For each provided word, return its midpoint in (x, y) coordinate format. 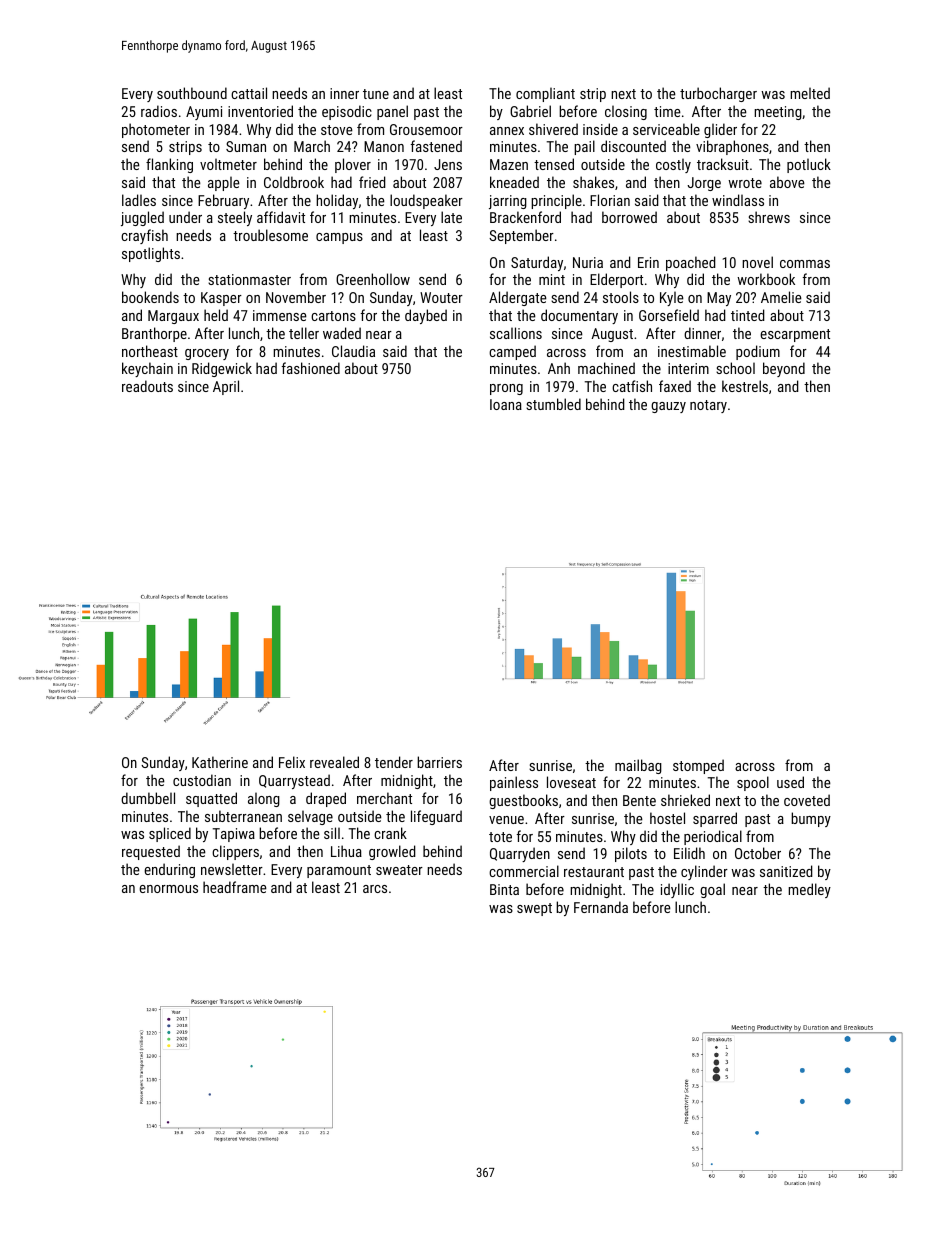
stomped (698, 766)
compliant (545, 94)
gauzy (668, 407)
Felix (292, 762)
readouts (147, 386)
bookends (150, 297)
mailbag (638, 766)
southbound (192, 93)
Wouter (441, 297)
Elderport (616, 280)
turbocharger (718, 94)
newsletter (232, 869)
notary (708, 406)
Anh (559, 368)
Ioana (506, 404)
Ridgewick (222, 369)
